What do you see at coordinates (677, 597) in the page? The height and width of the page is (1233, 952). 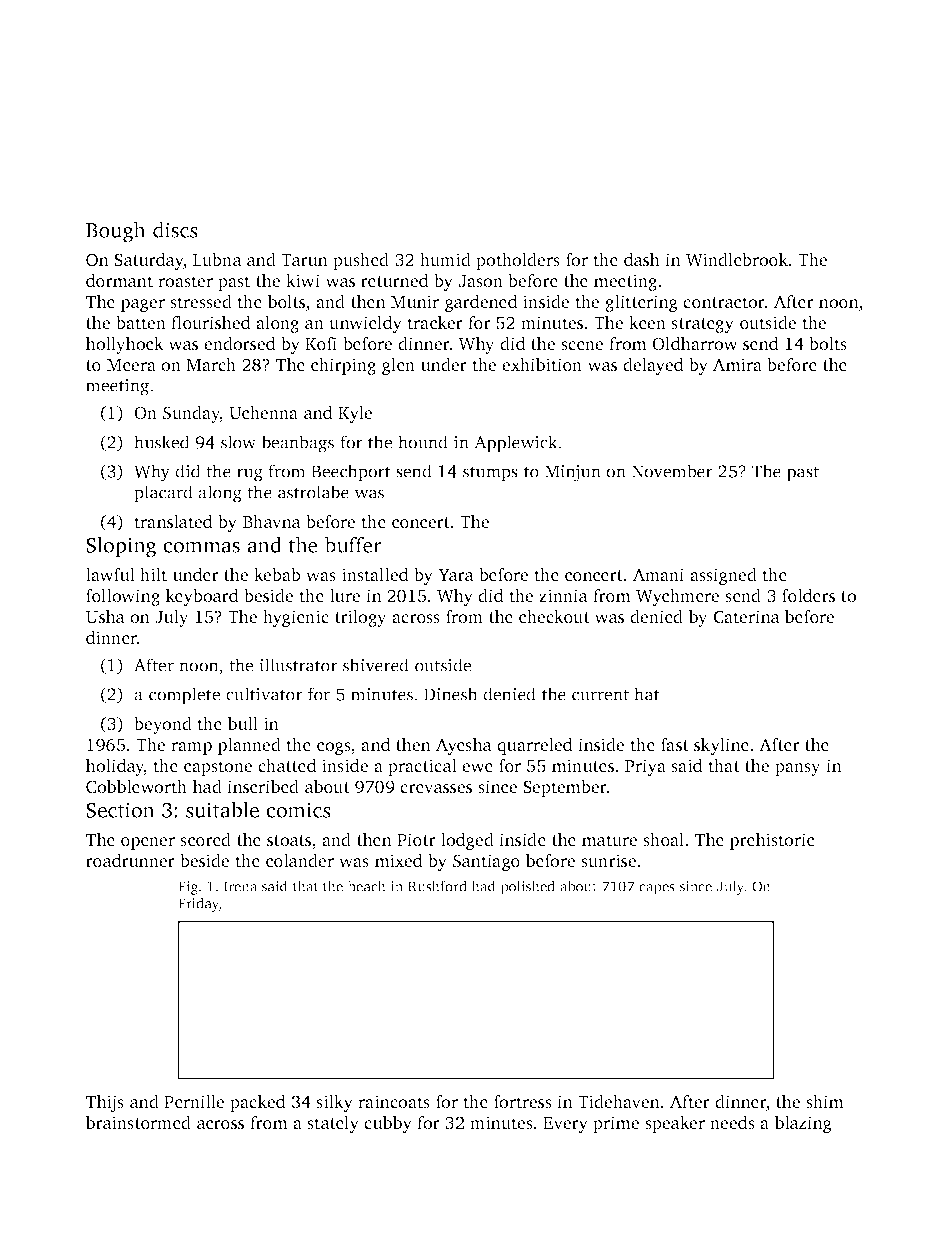 I see `Wychmere` at bounding box center [677, 597].
